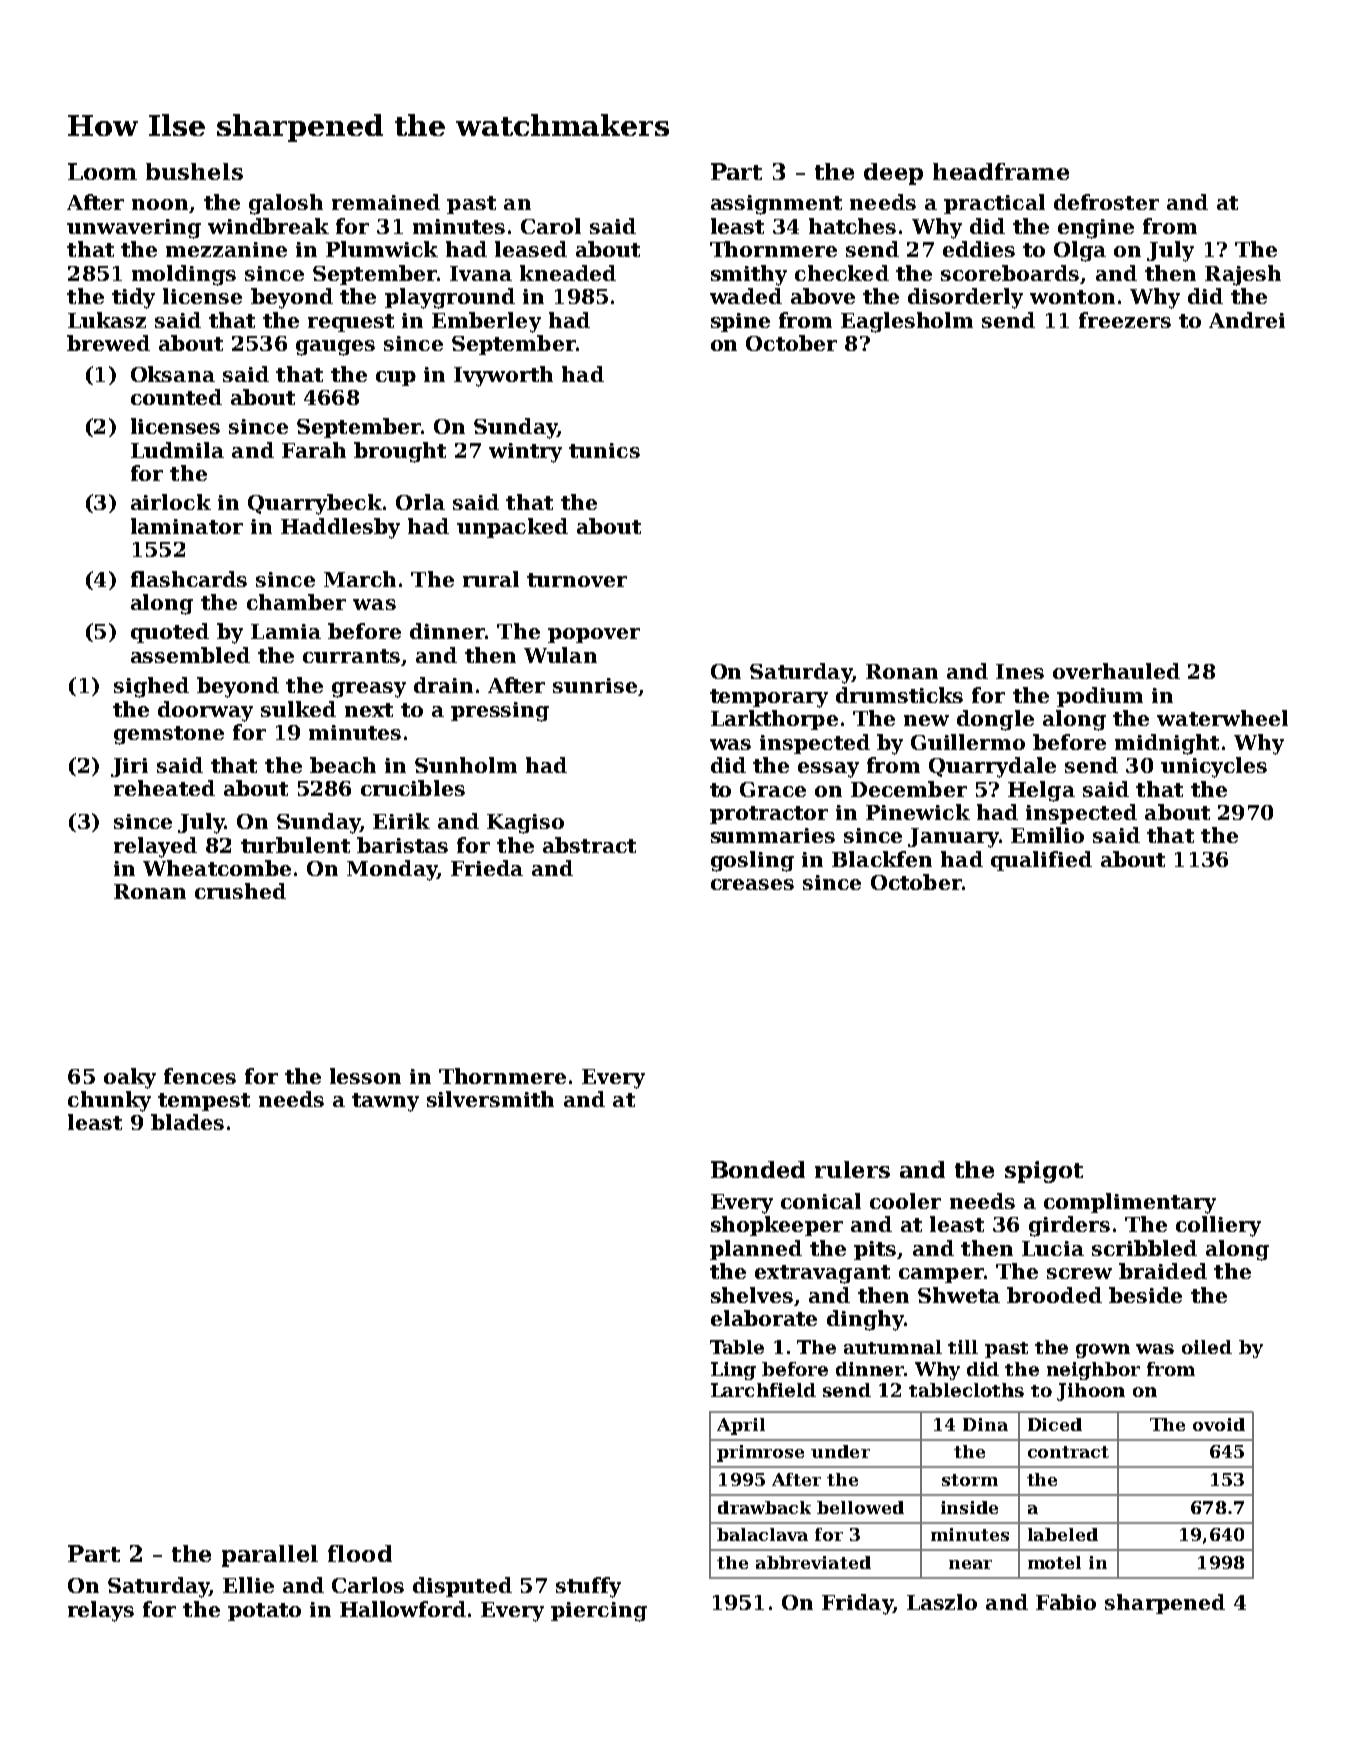  I want to click on remained, so click(386, 202).
